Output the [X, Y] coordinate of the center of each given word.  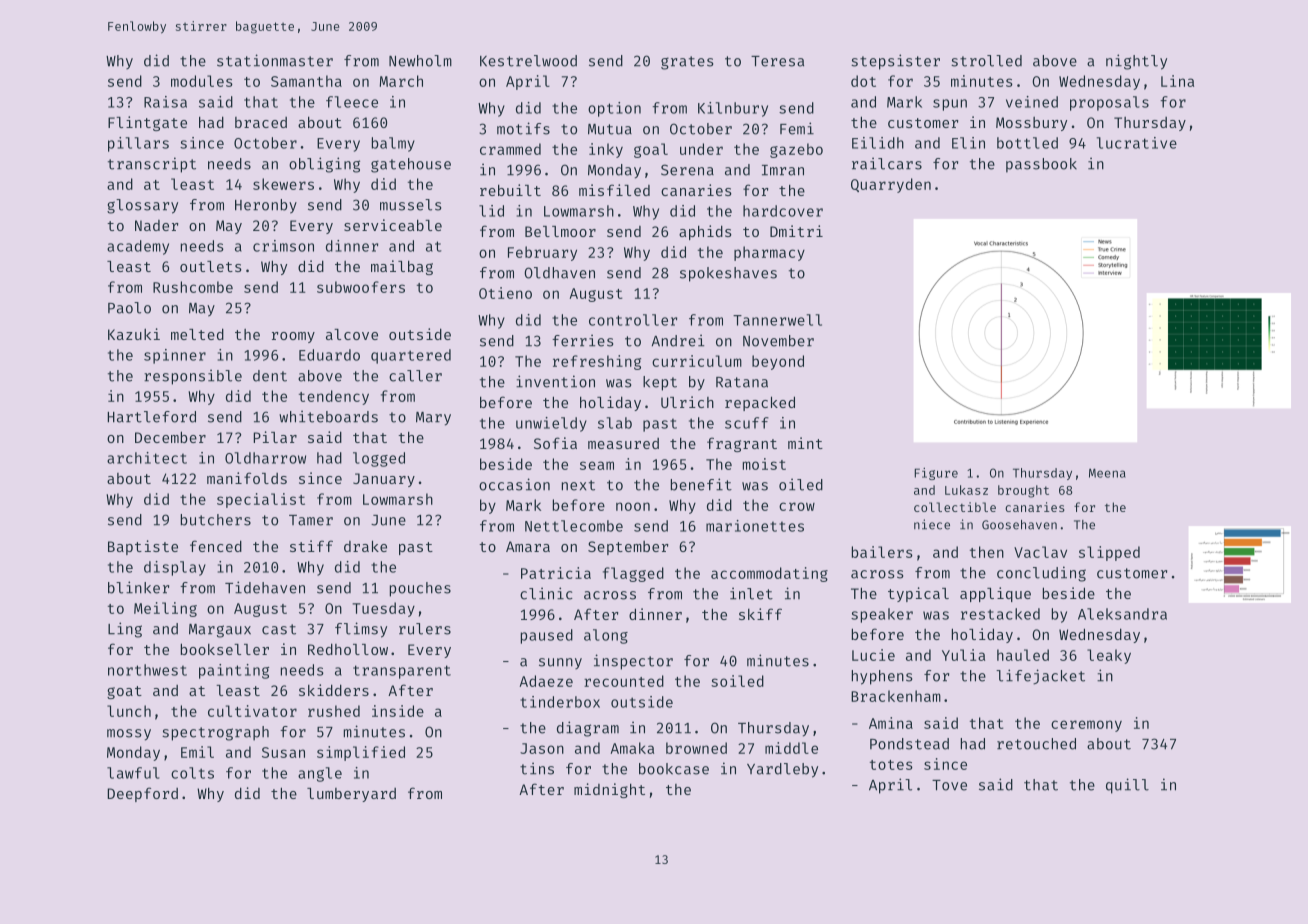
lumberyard [351, 795]
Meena [1107, 473]
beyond [778, 362]
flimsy [361, 630]
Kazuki [134, 334]
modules [202, 81]
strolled [986, 61]
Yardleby [782, 770]
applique [995, 594]
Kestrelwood [528, 61]
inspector [633, 662]
